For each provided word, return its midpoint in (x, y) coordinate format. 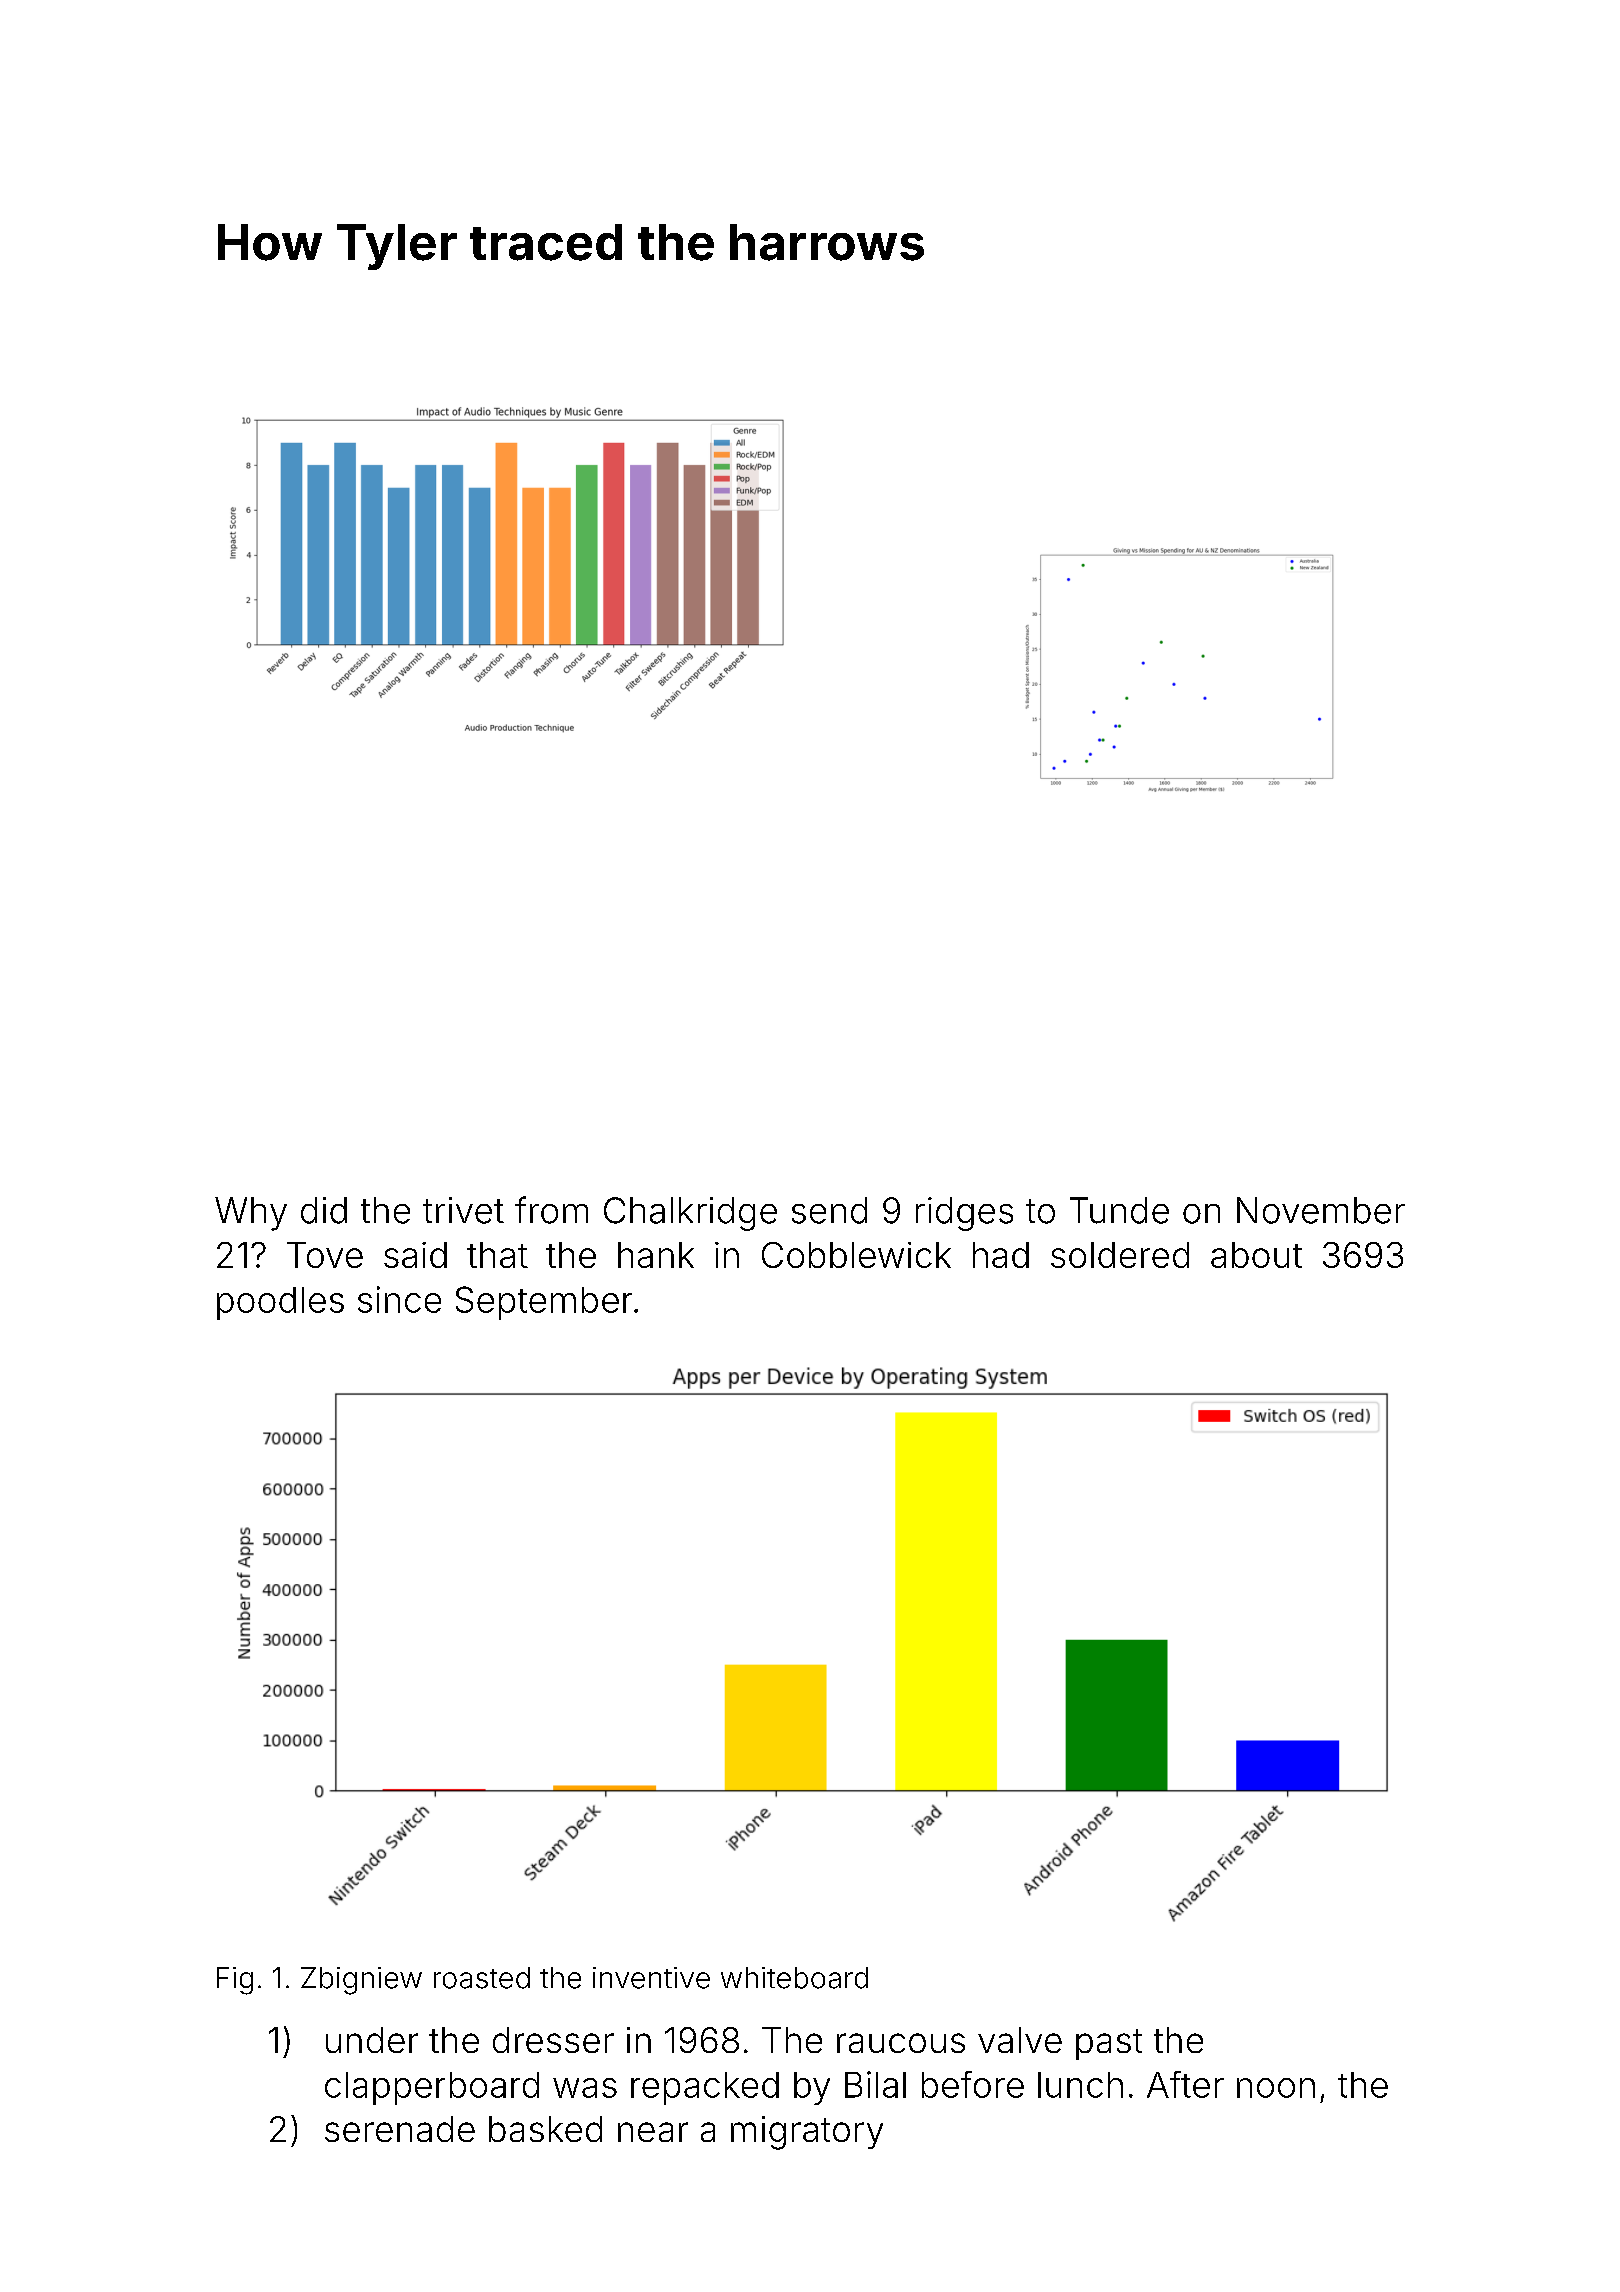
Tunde (1119, 1210)
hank (656, 1255)
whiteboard (794, 1978)
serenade (400, 2129)
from (551, 1210)
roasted (482, 1978)
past (1109, 2044)
